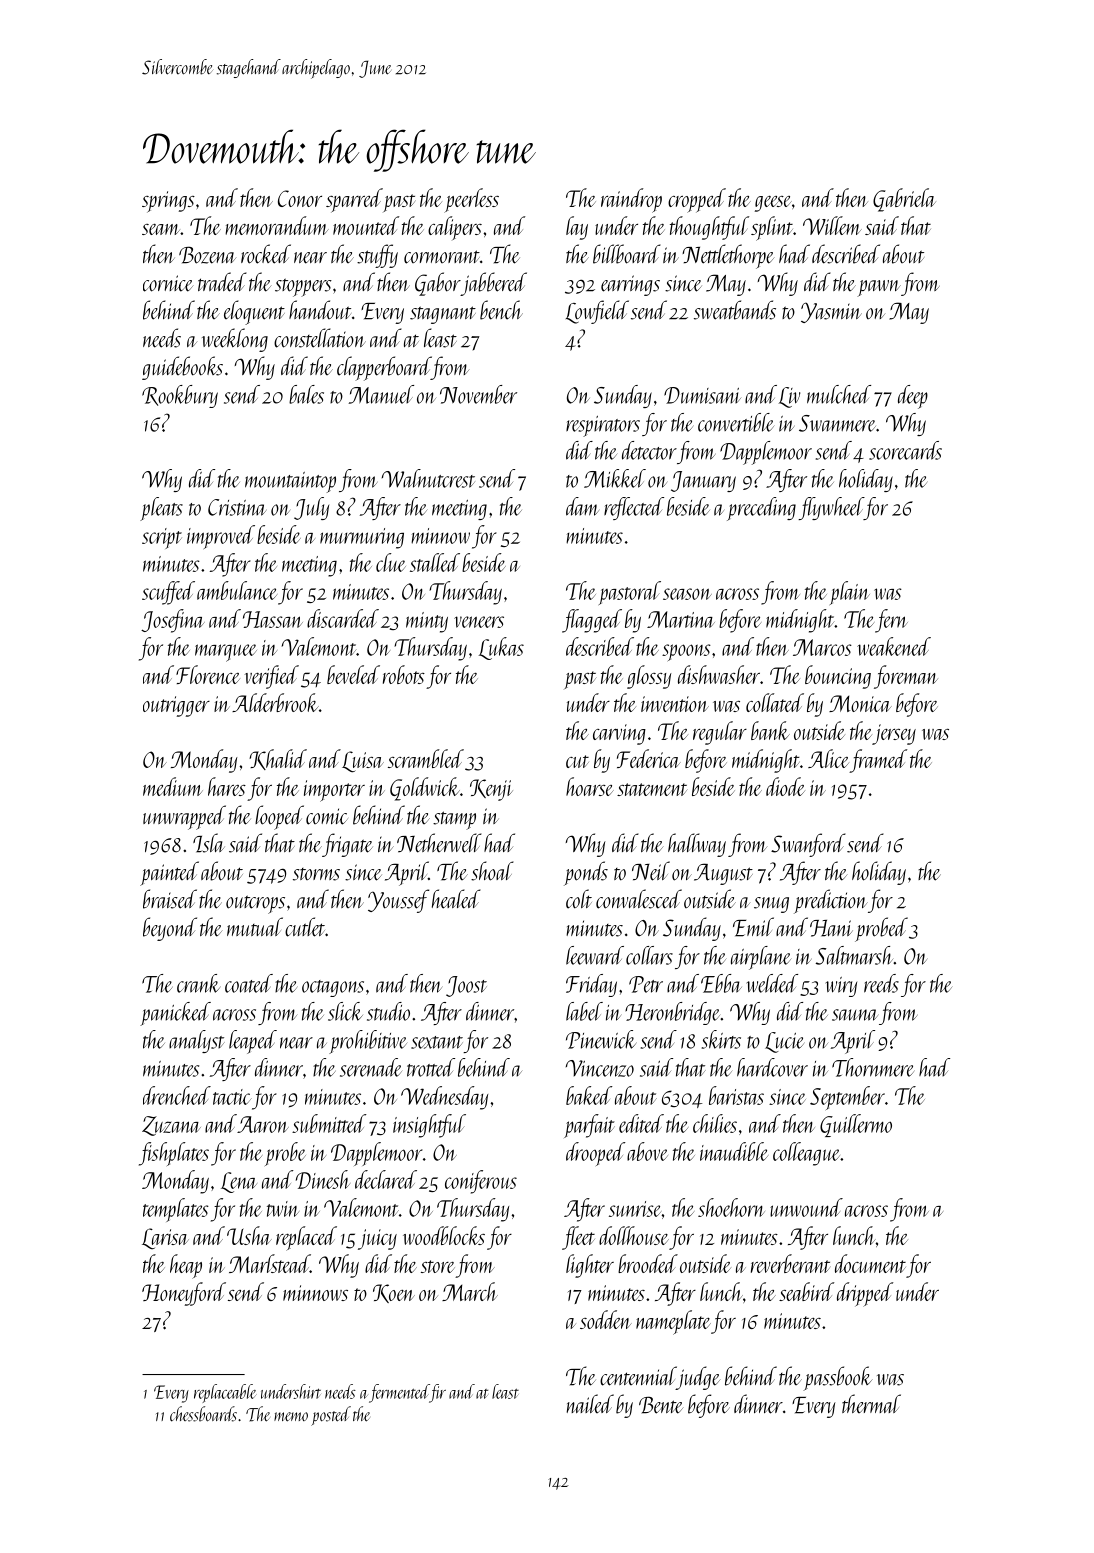 The width and height of the screenshot is (1094, 1553). What do you see at coordinates (300, 198) in the screenshot?
I see `Conor` at bounding box center [300, 198].
